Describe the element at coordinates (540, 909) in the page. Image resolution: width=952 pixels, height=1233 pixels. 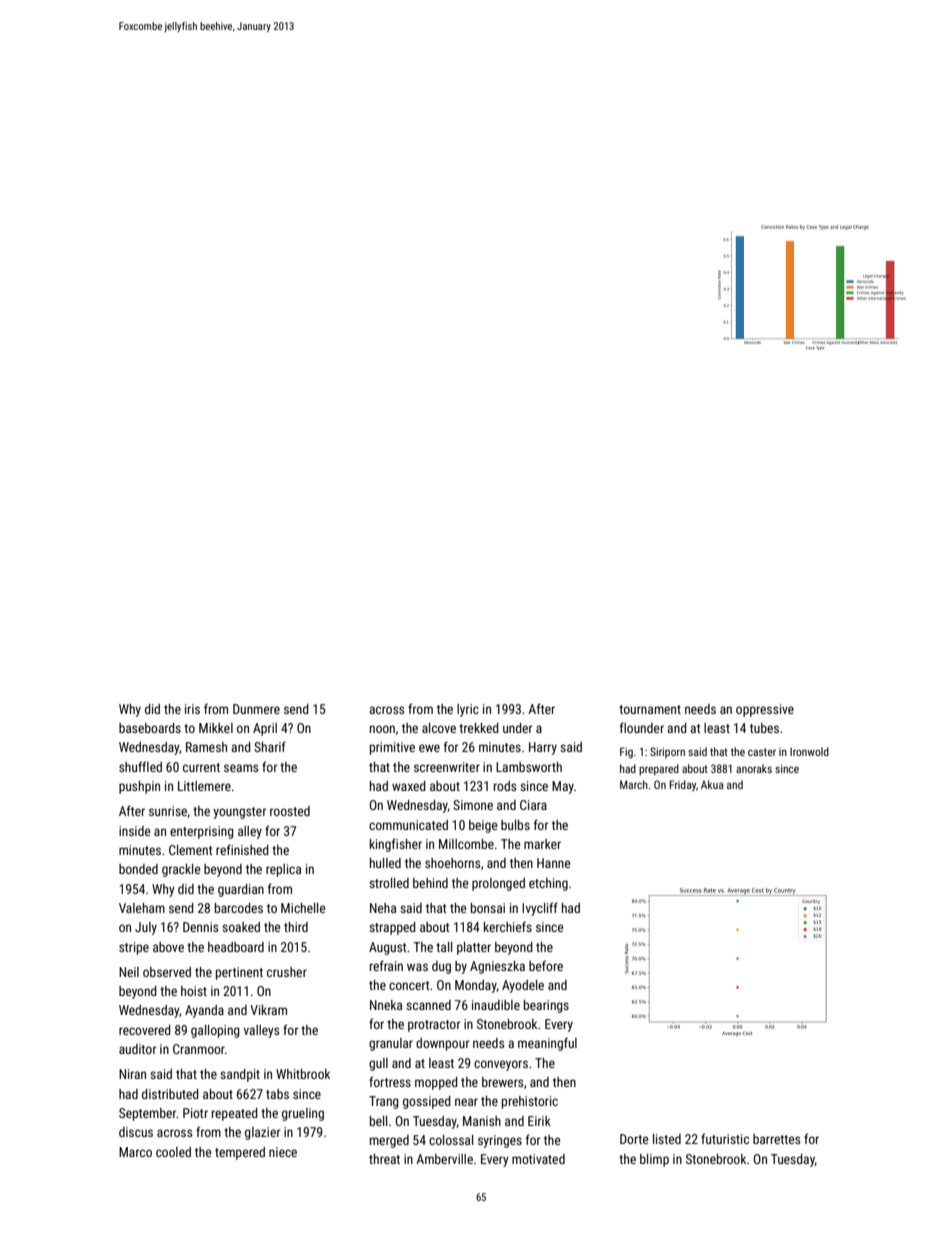
I see `Ivycliff` at that location.
